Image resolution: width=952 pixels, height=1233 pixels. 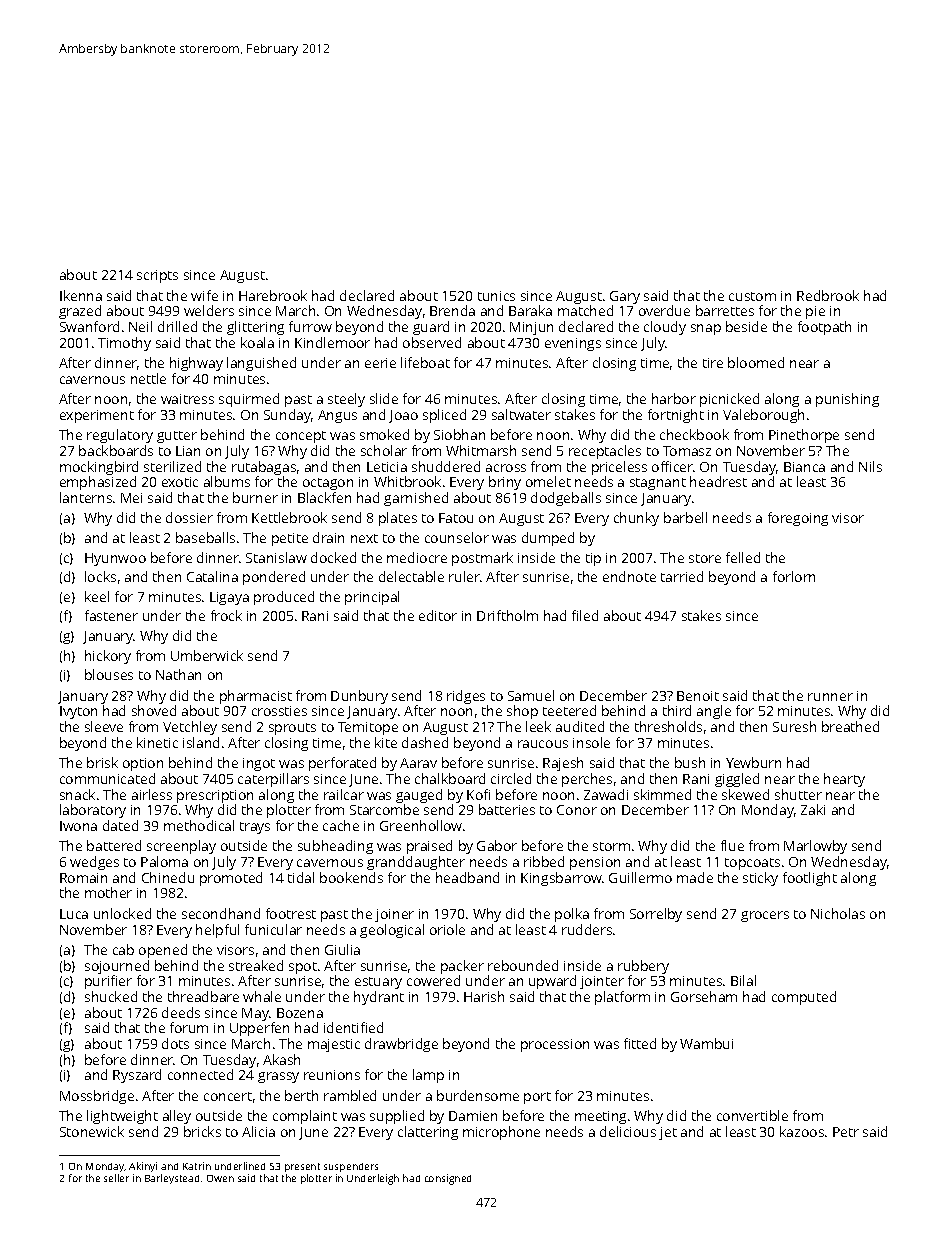 I want to click on tunics, so click(x=496, y=296).
